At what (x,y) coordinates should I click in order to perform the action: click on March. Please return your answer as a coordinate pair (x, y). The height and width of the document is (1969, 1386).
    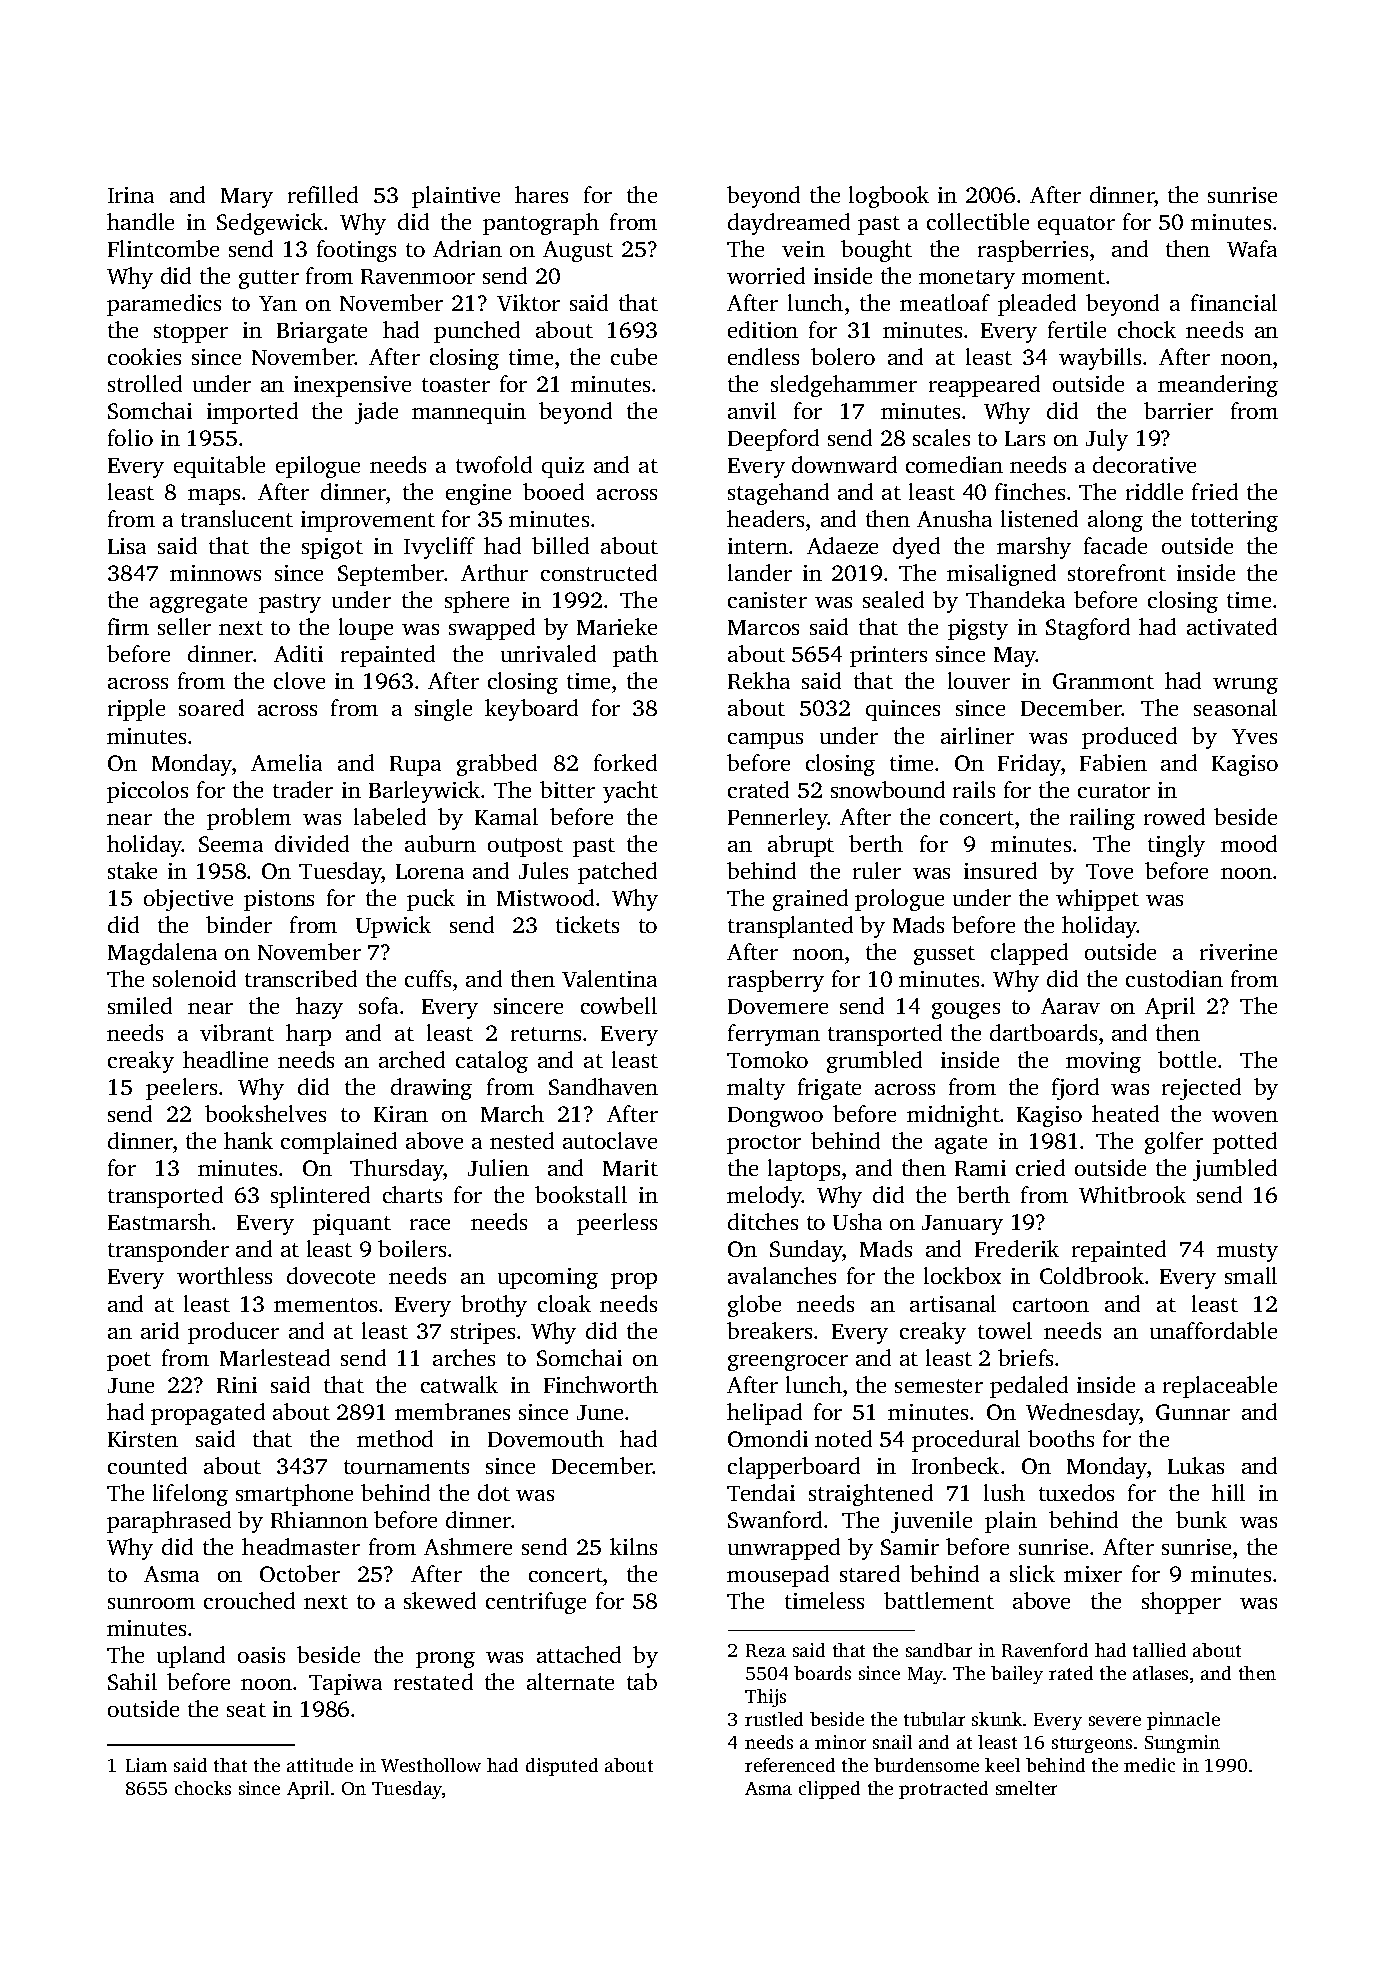
    Looking at the image, I should click on (512, 1113).
